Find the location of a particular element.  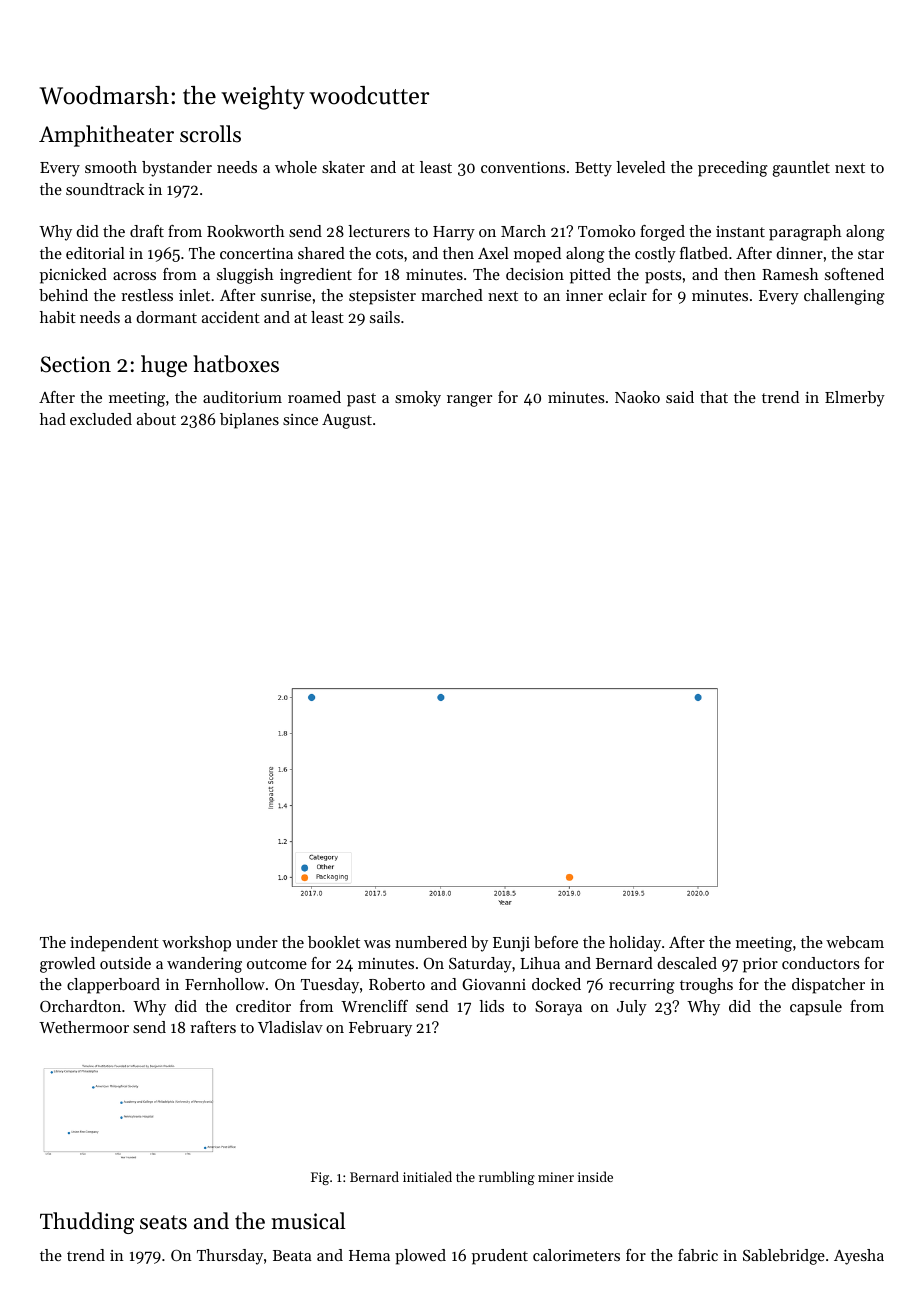

since is located at coordinates (300, 419).
